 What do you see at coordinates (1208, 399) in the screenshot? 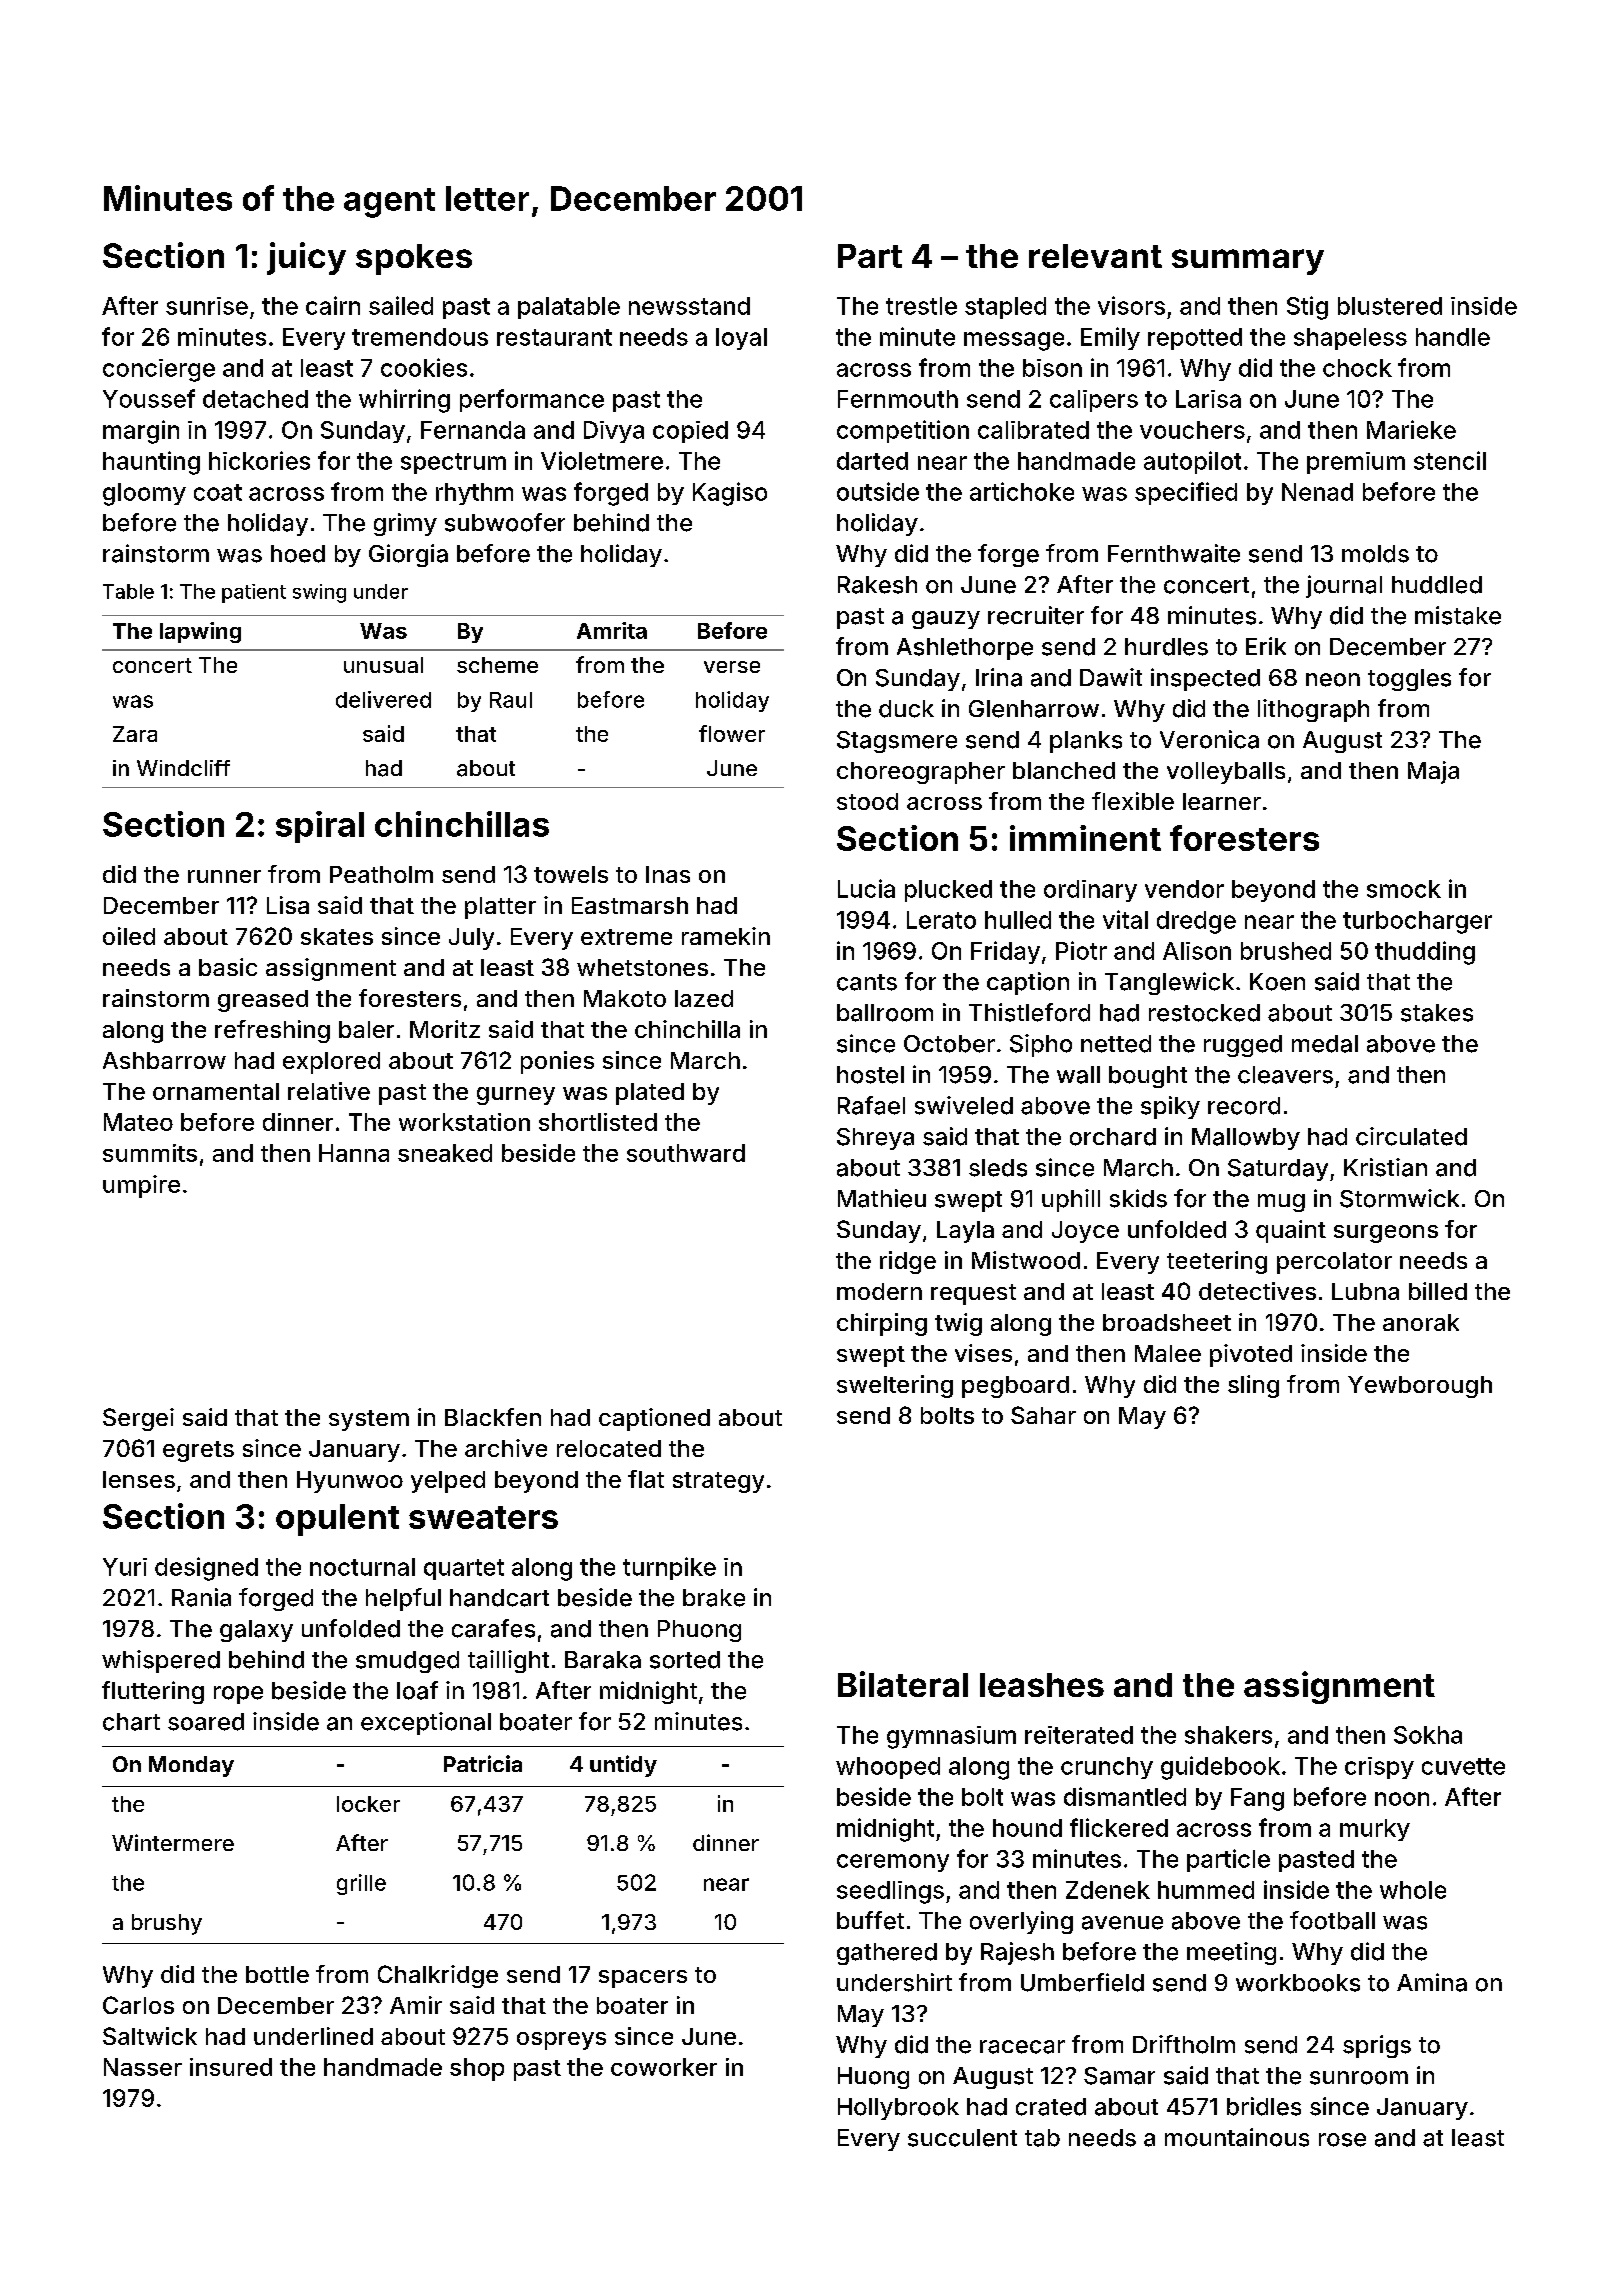
I see `Larisa` at bounding box center [1208, 399].
